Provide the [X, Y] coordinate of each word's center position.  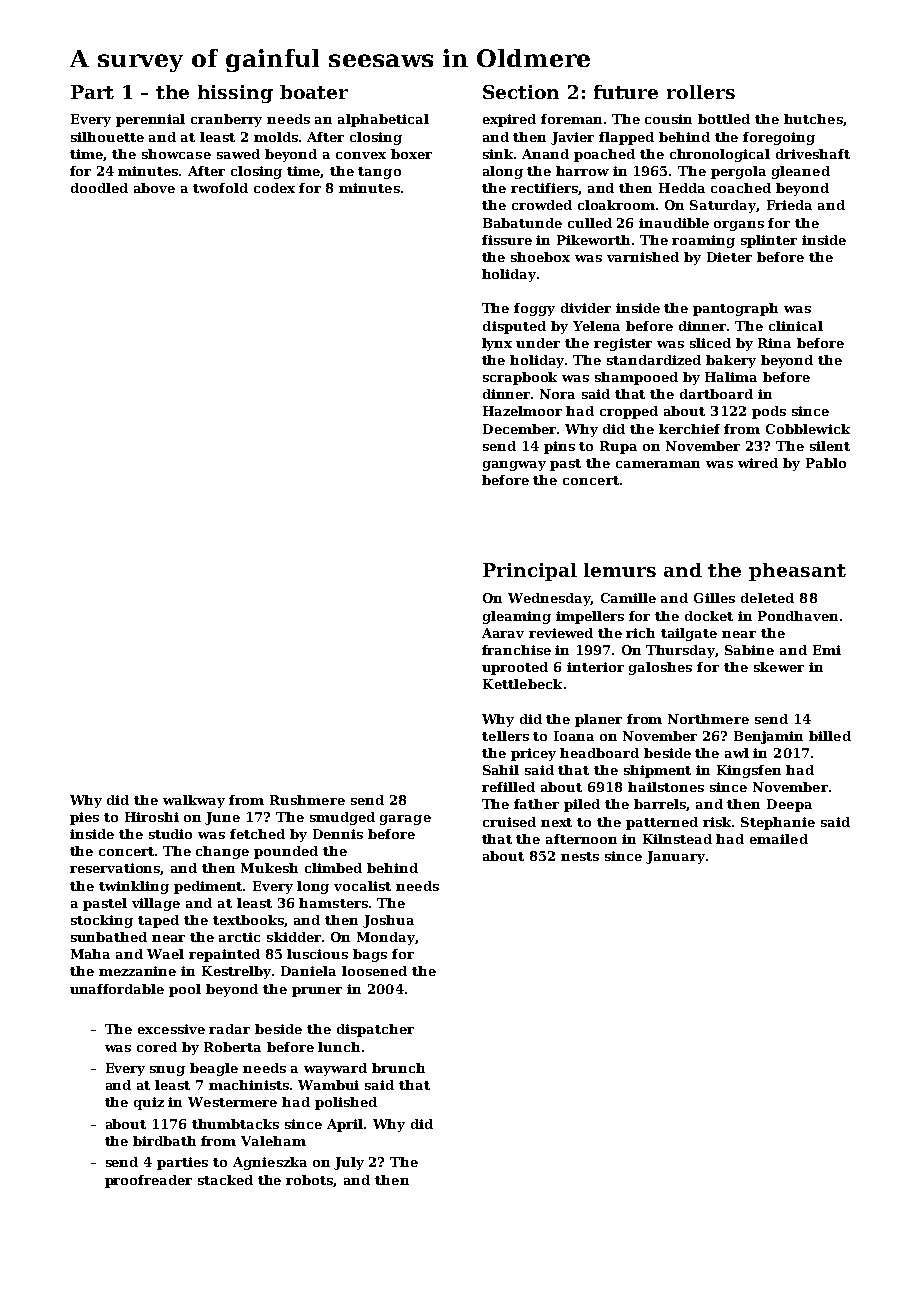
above [154, 188]
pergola [738, 172]
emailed [779, 839]
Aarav [503, 633]
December [520, 429]
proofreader [148, 1181]
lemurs [620, 570]
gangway [514, 466]
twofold [220, 188]
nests [580, 856]
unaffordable [117, 989]
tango [379, 173]
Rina [774, 343]
